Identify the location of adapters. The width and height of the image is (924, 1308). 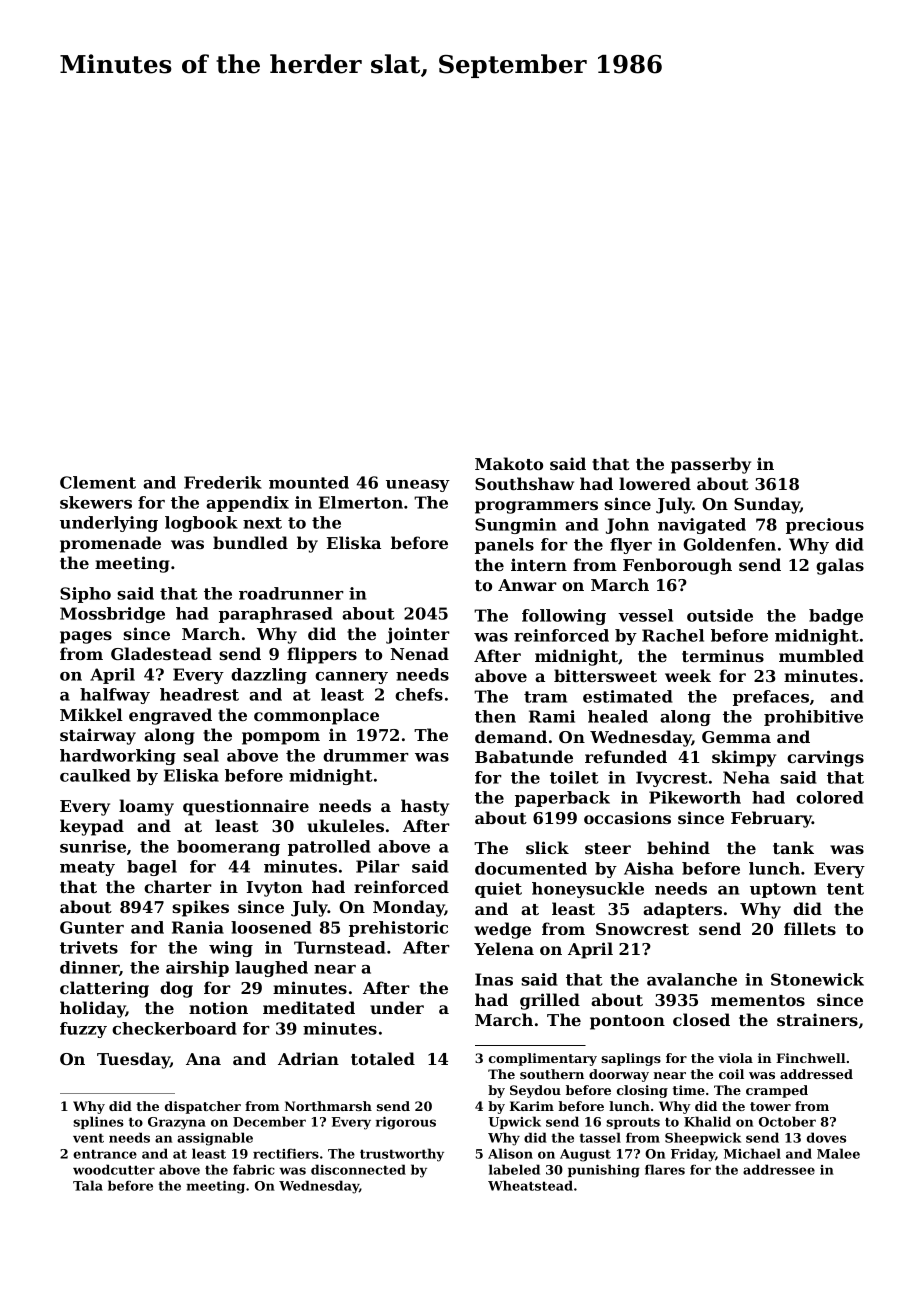
(682, 910).
